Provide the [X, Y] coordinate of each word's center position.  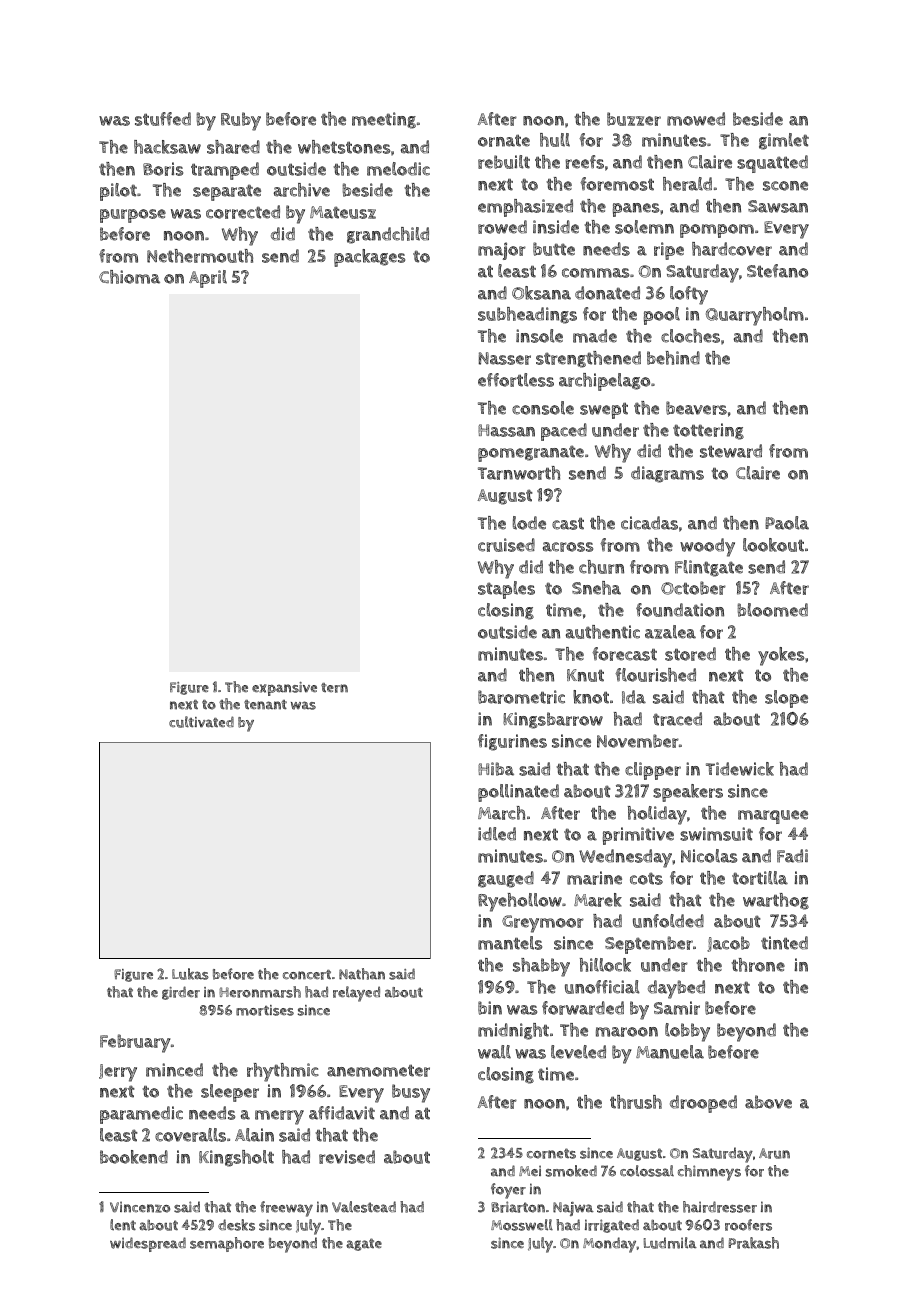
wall [494, 1052]
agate [364, 1244]
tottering [708, 431]
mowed [696, 119]
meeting [384, 120]
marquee [773, 817]
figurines [512, 742]
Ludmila [670, 1243]
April [208, 279]
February [135, 1043]
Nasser [505, 358]
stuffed [163, 119]
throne [758, 965]
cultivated [201, 722]
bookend [134, 1157]
